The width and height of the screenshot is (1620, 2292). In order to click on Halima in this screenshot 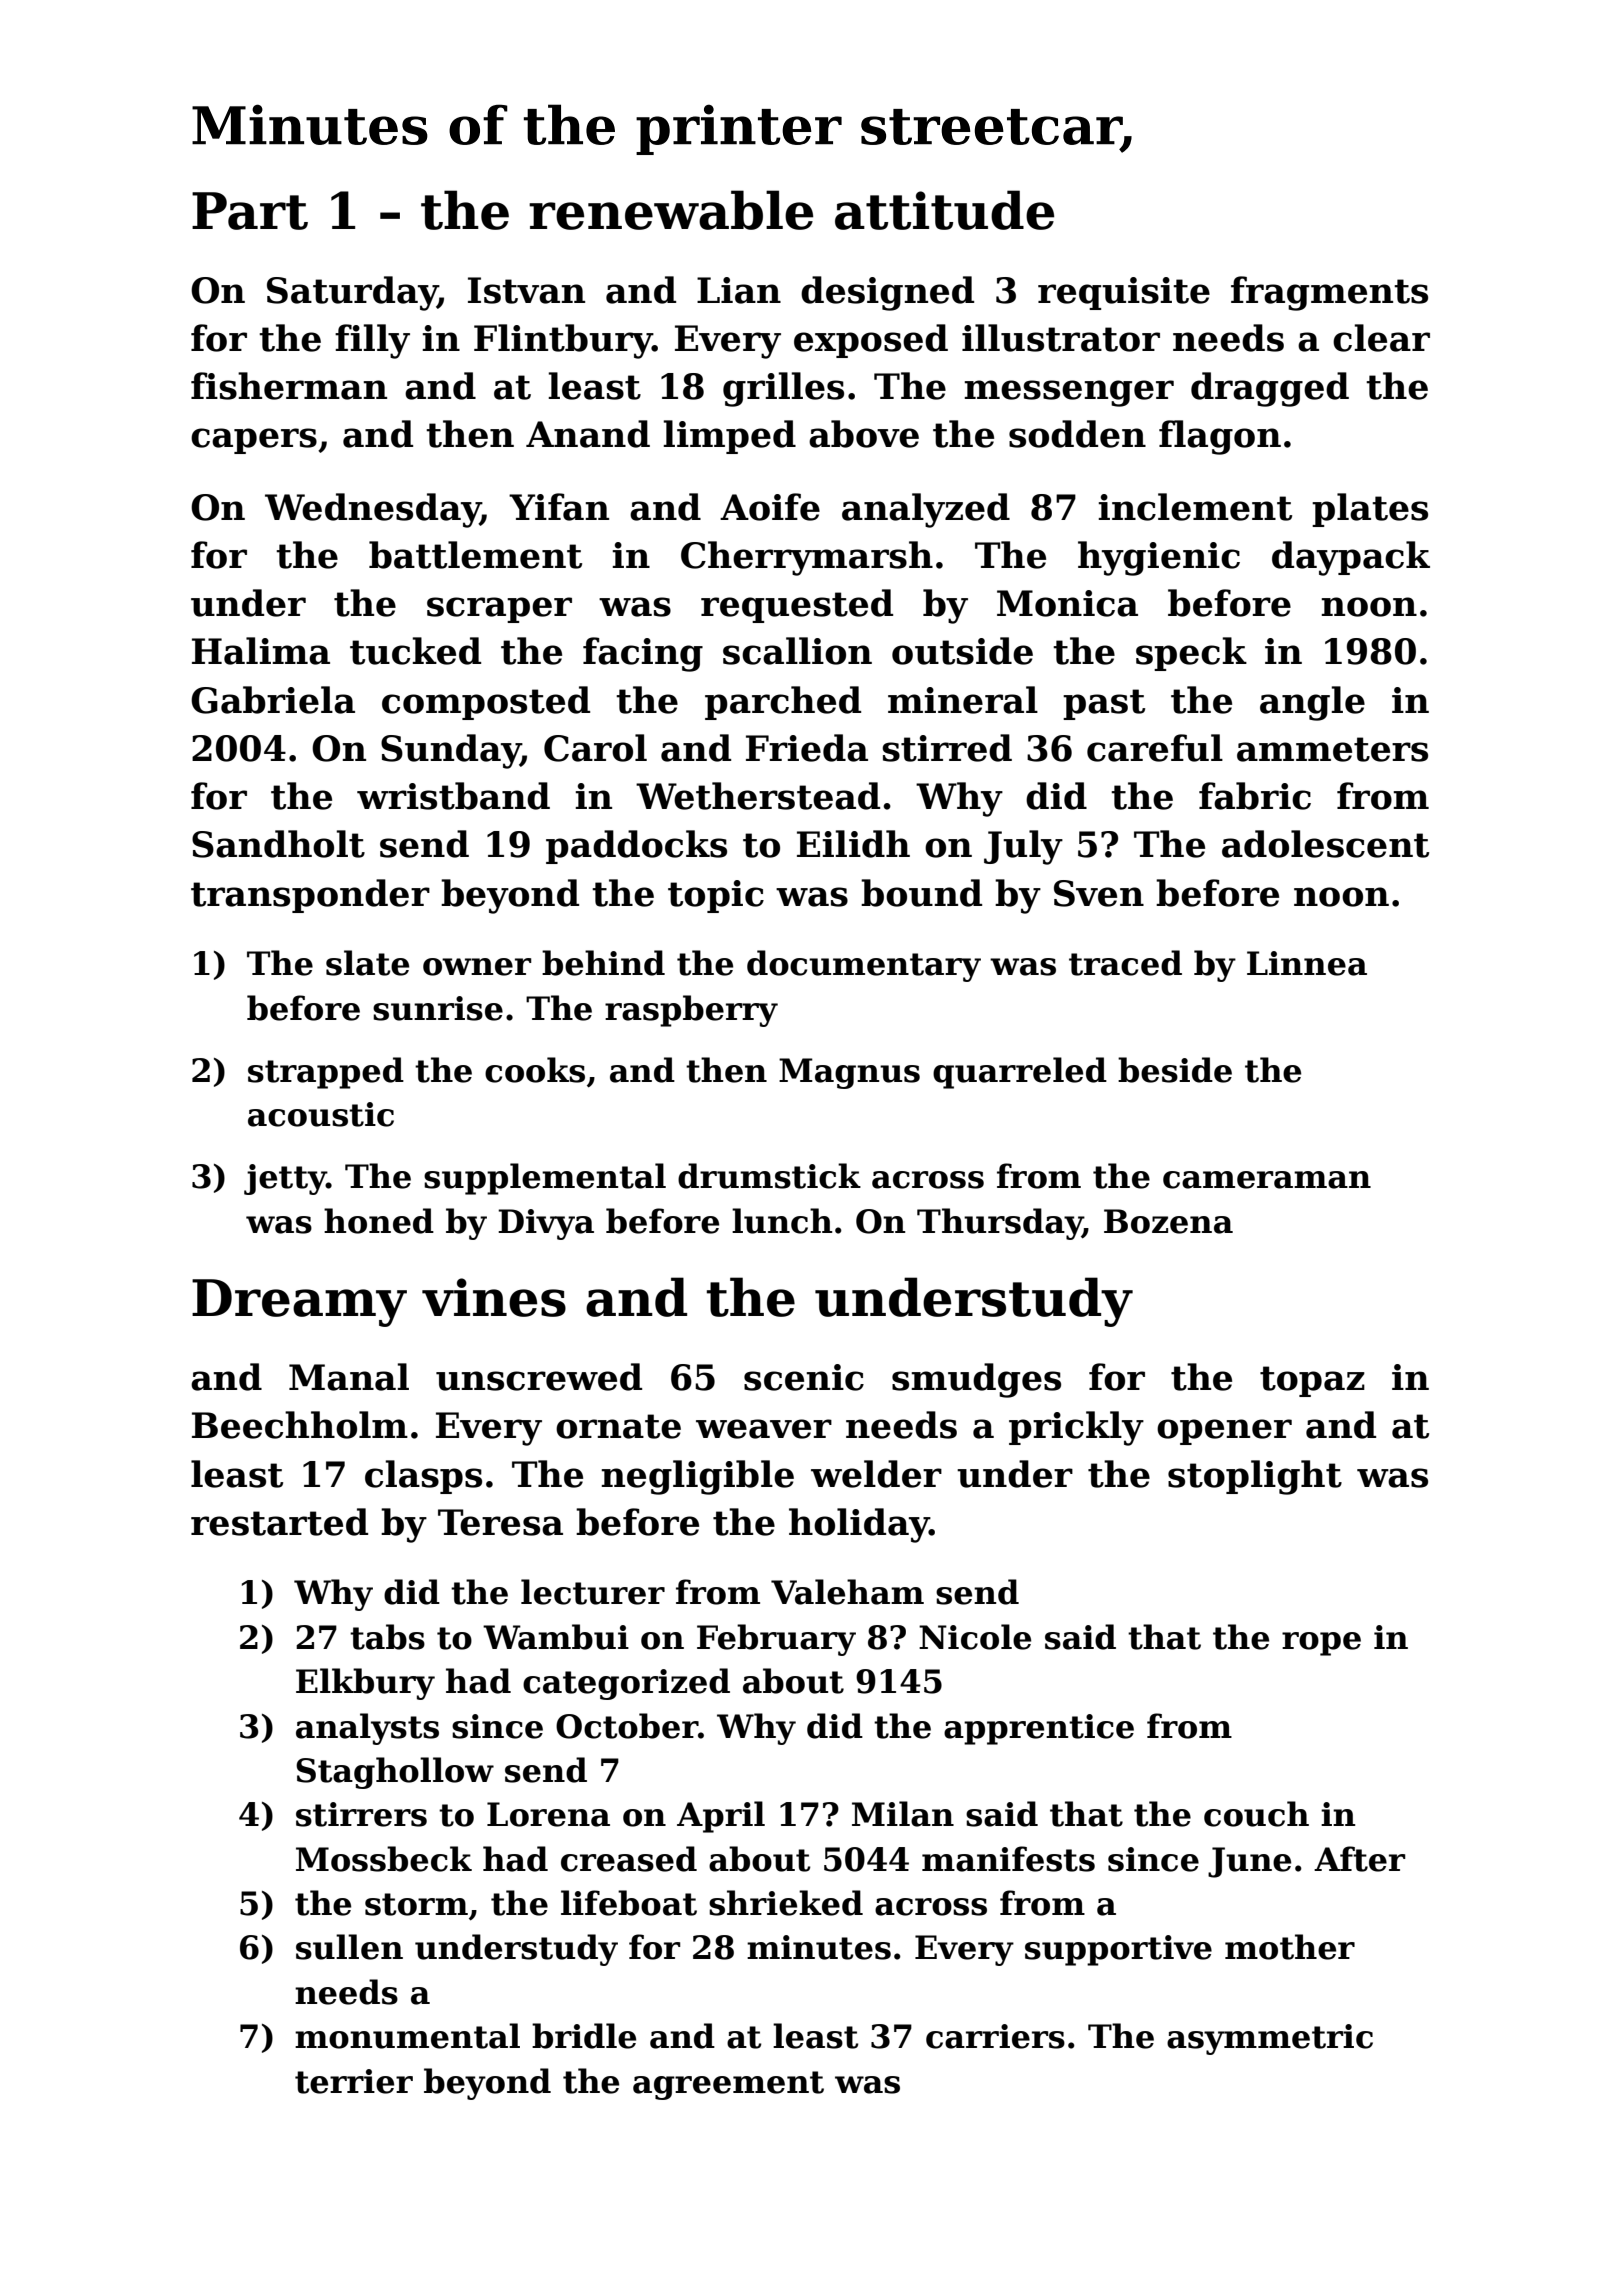, I will do `click(261, 651)`.
